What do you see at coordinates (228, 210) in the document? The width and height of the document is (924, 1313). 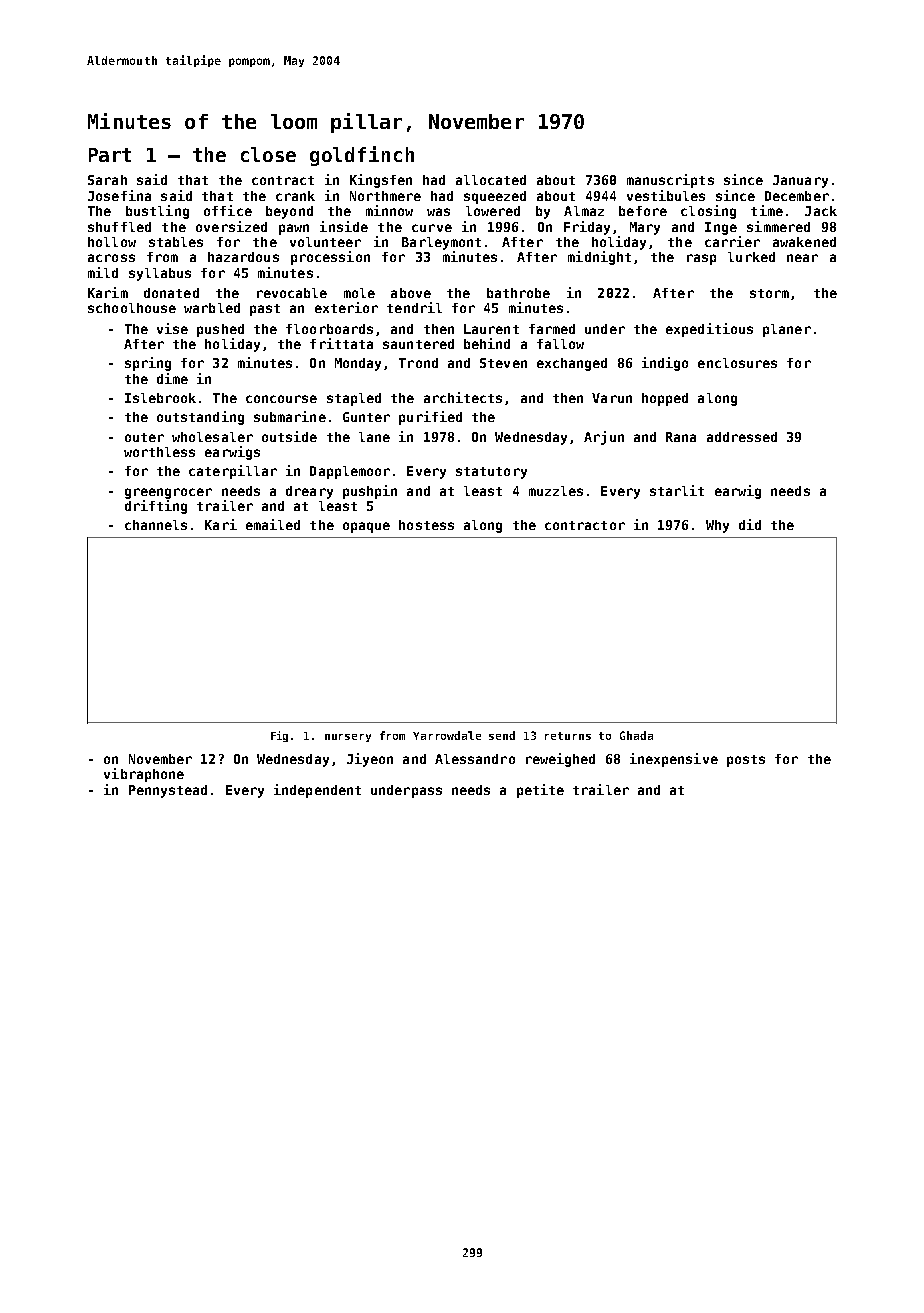 I see `office` at bounding box center [228, 210].
